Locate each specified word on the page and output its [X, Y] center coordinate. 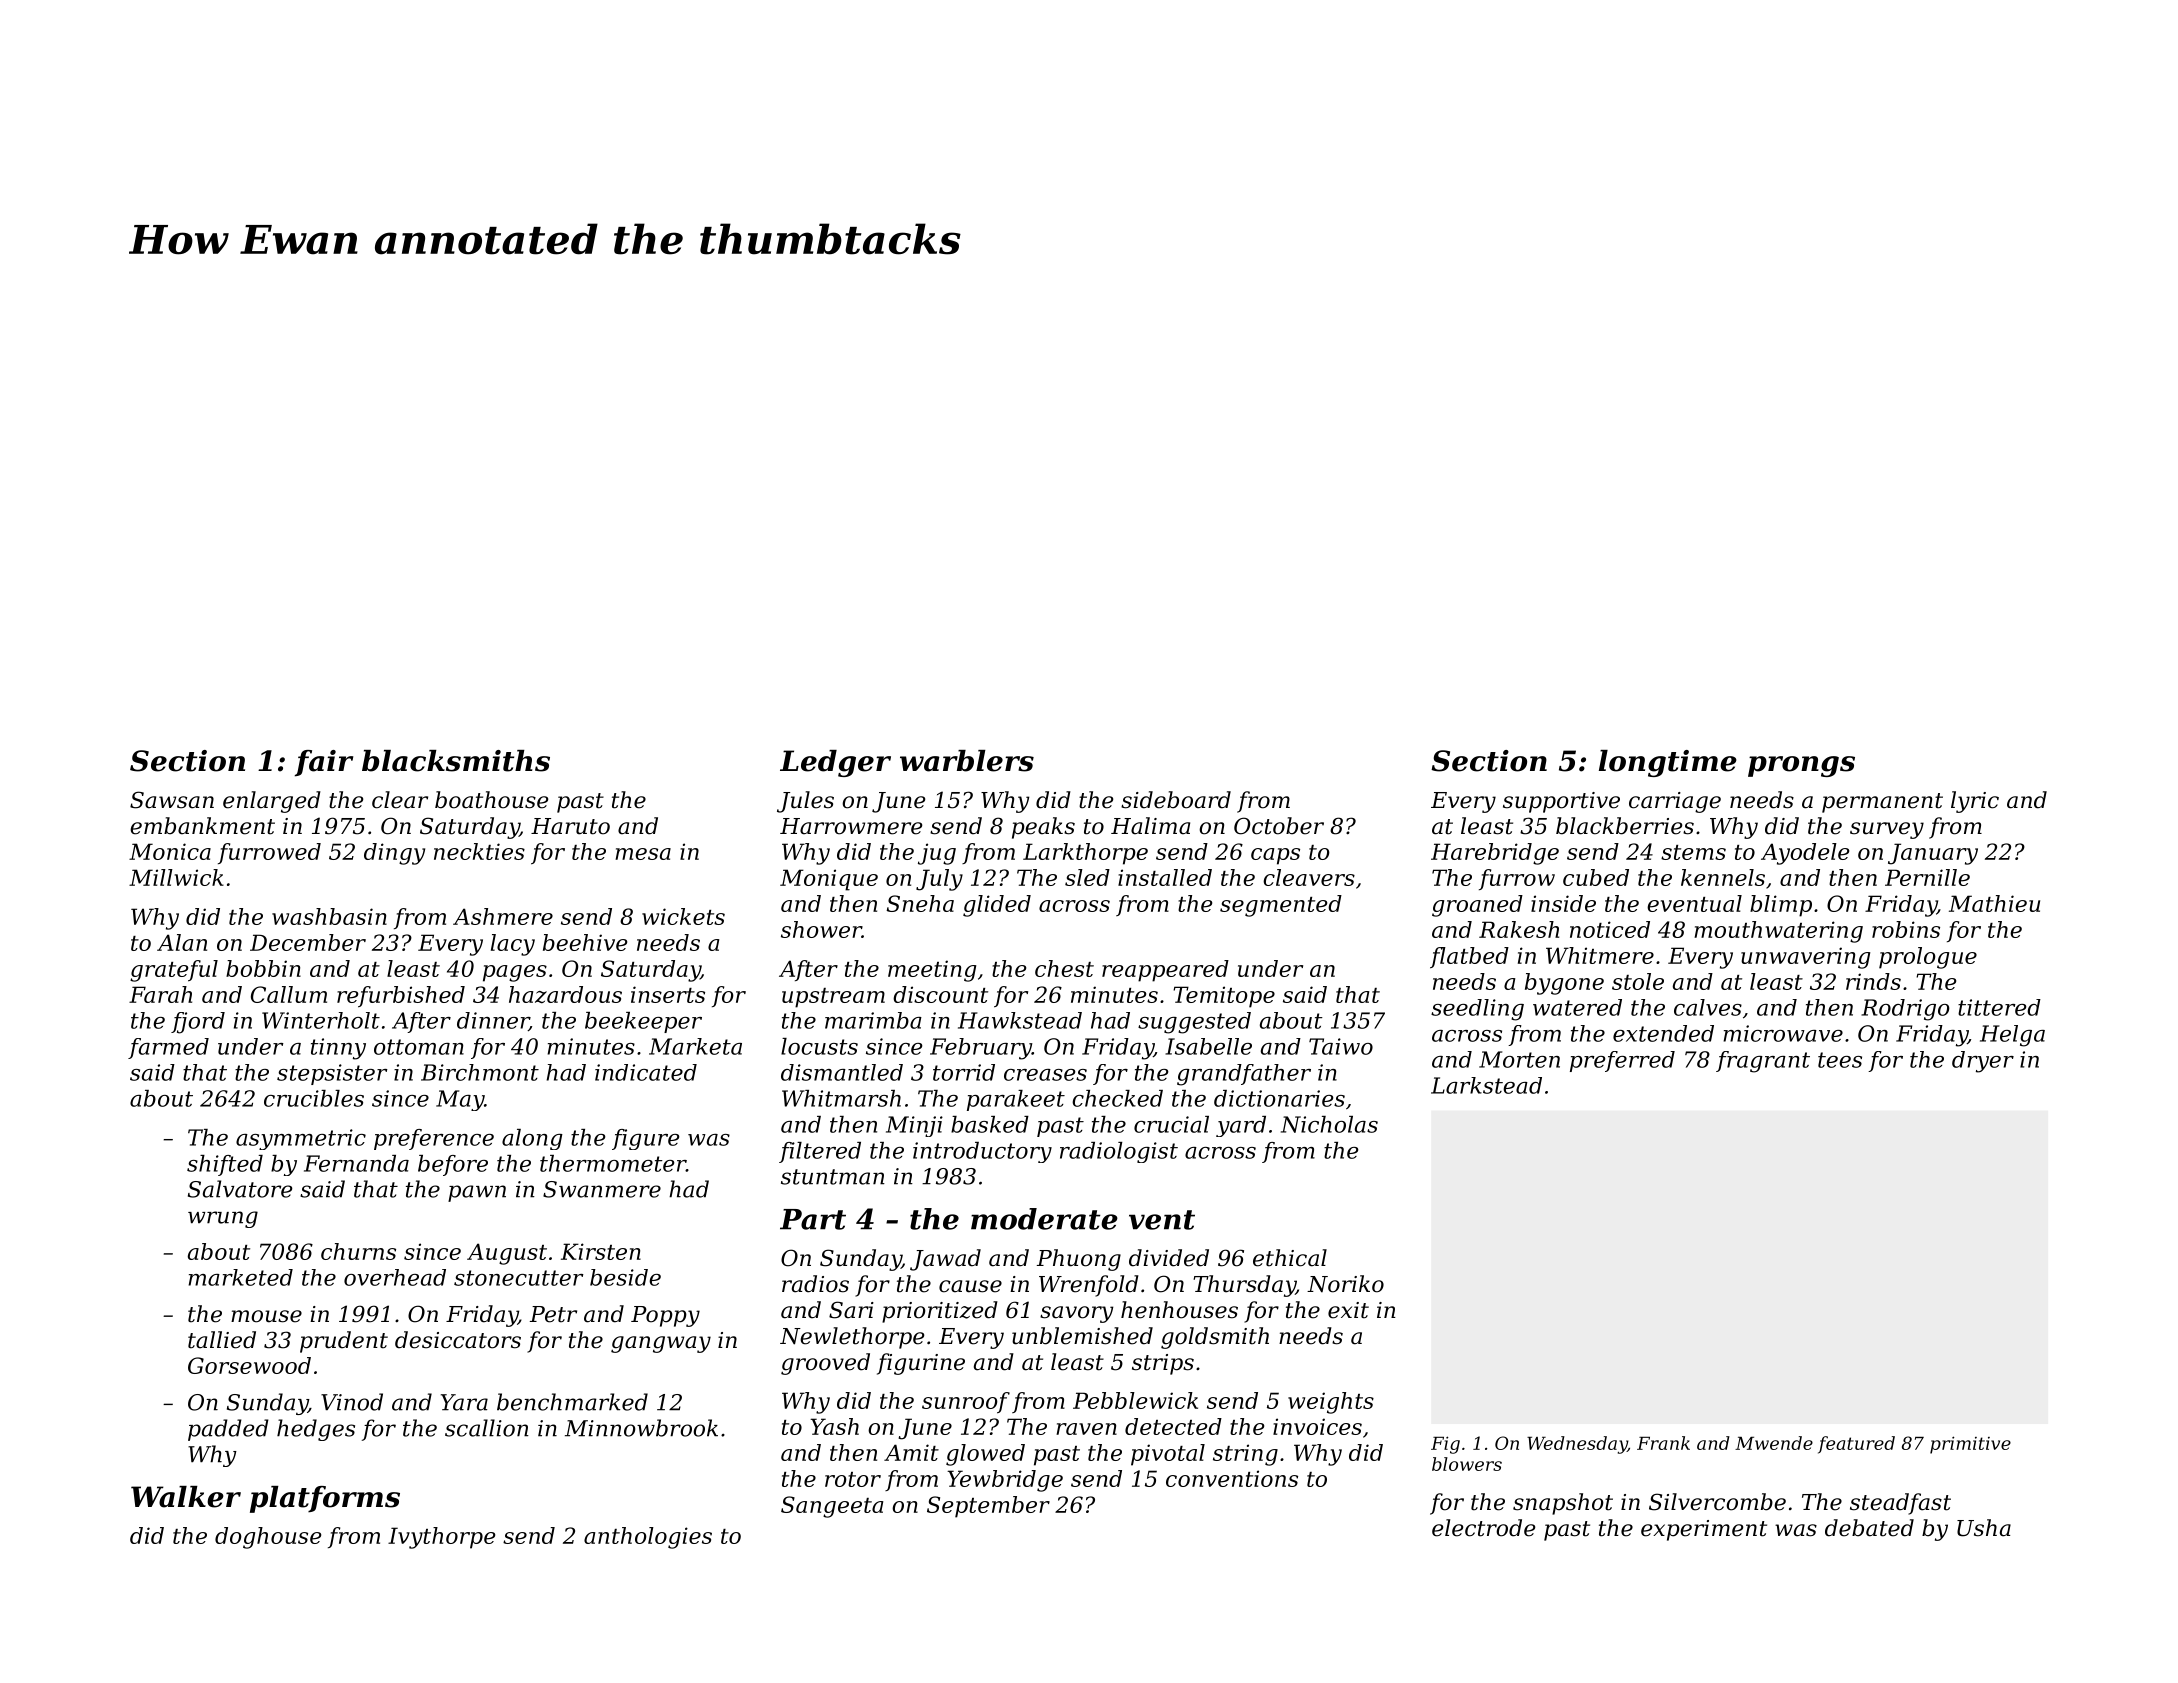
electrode [1483, 1528]
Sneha [920, 903]
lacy [513, 945]
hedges [316, 1430]
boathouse [491, 800]
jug [937, 854]
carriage [1675, 802]
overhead [395, 1277]
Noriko [1345, 1284]
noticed [1610, 929]
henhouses [1179, 1310]
